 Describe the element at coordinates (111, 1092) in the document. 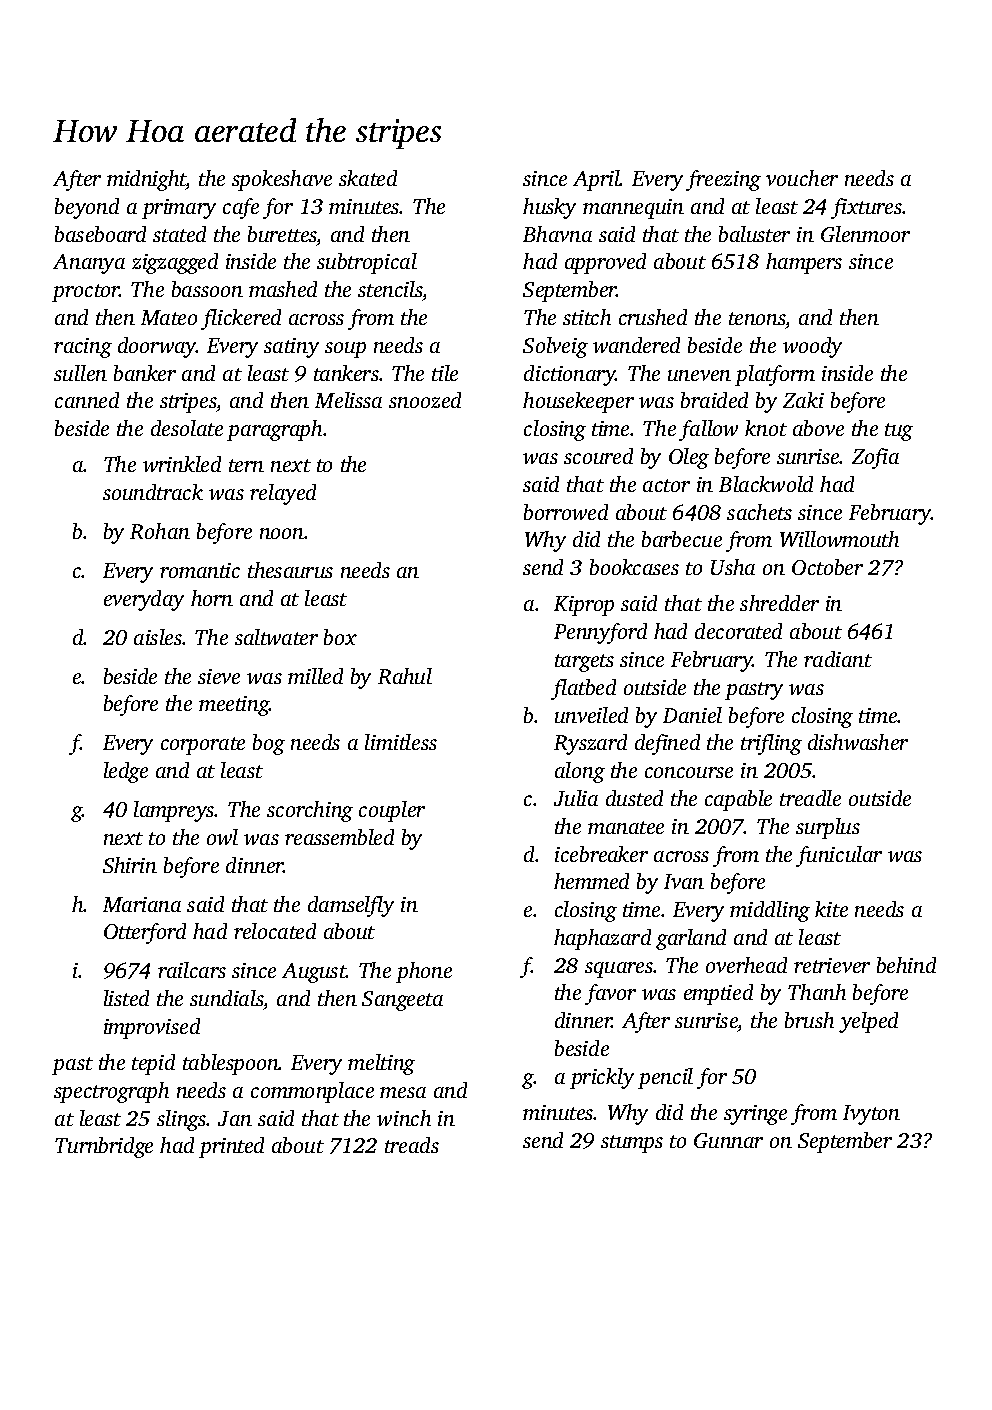

I see `spectrograph` at that location.
